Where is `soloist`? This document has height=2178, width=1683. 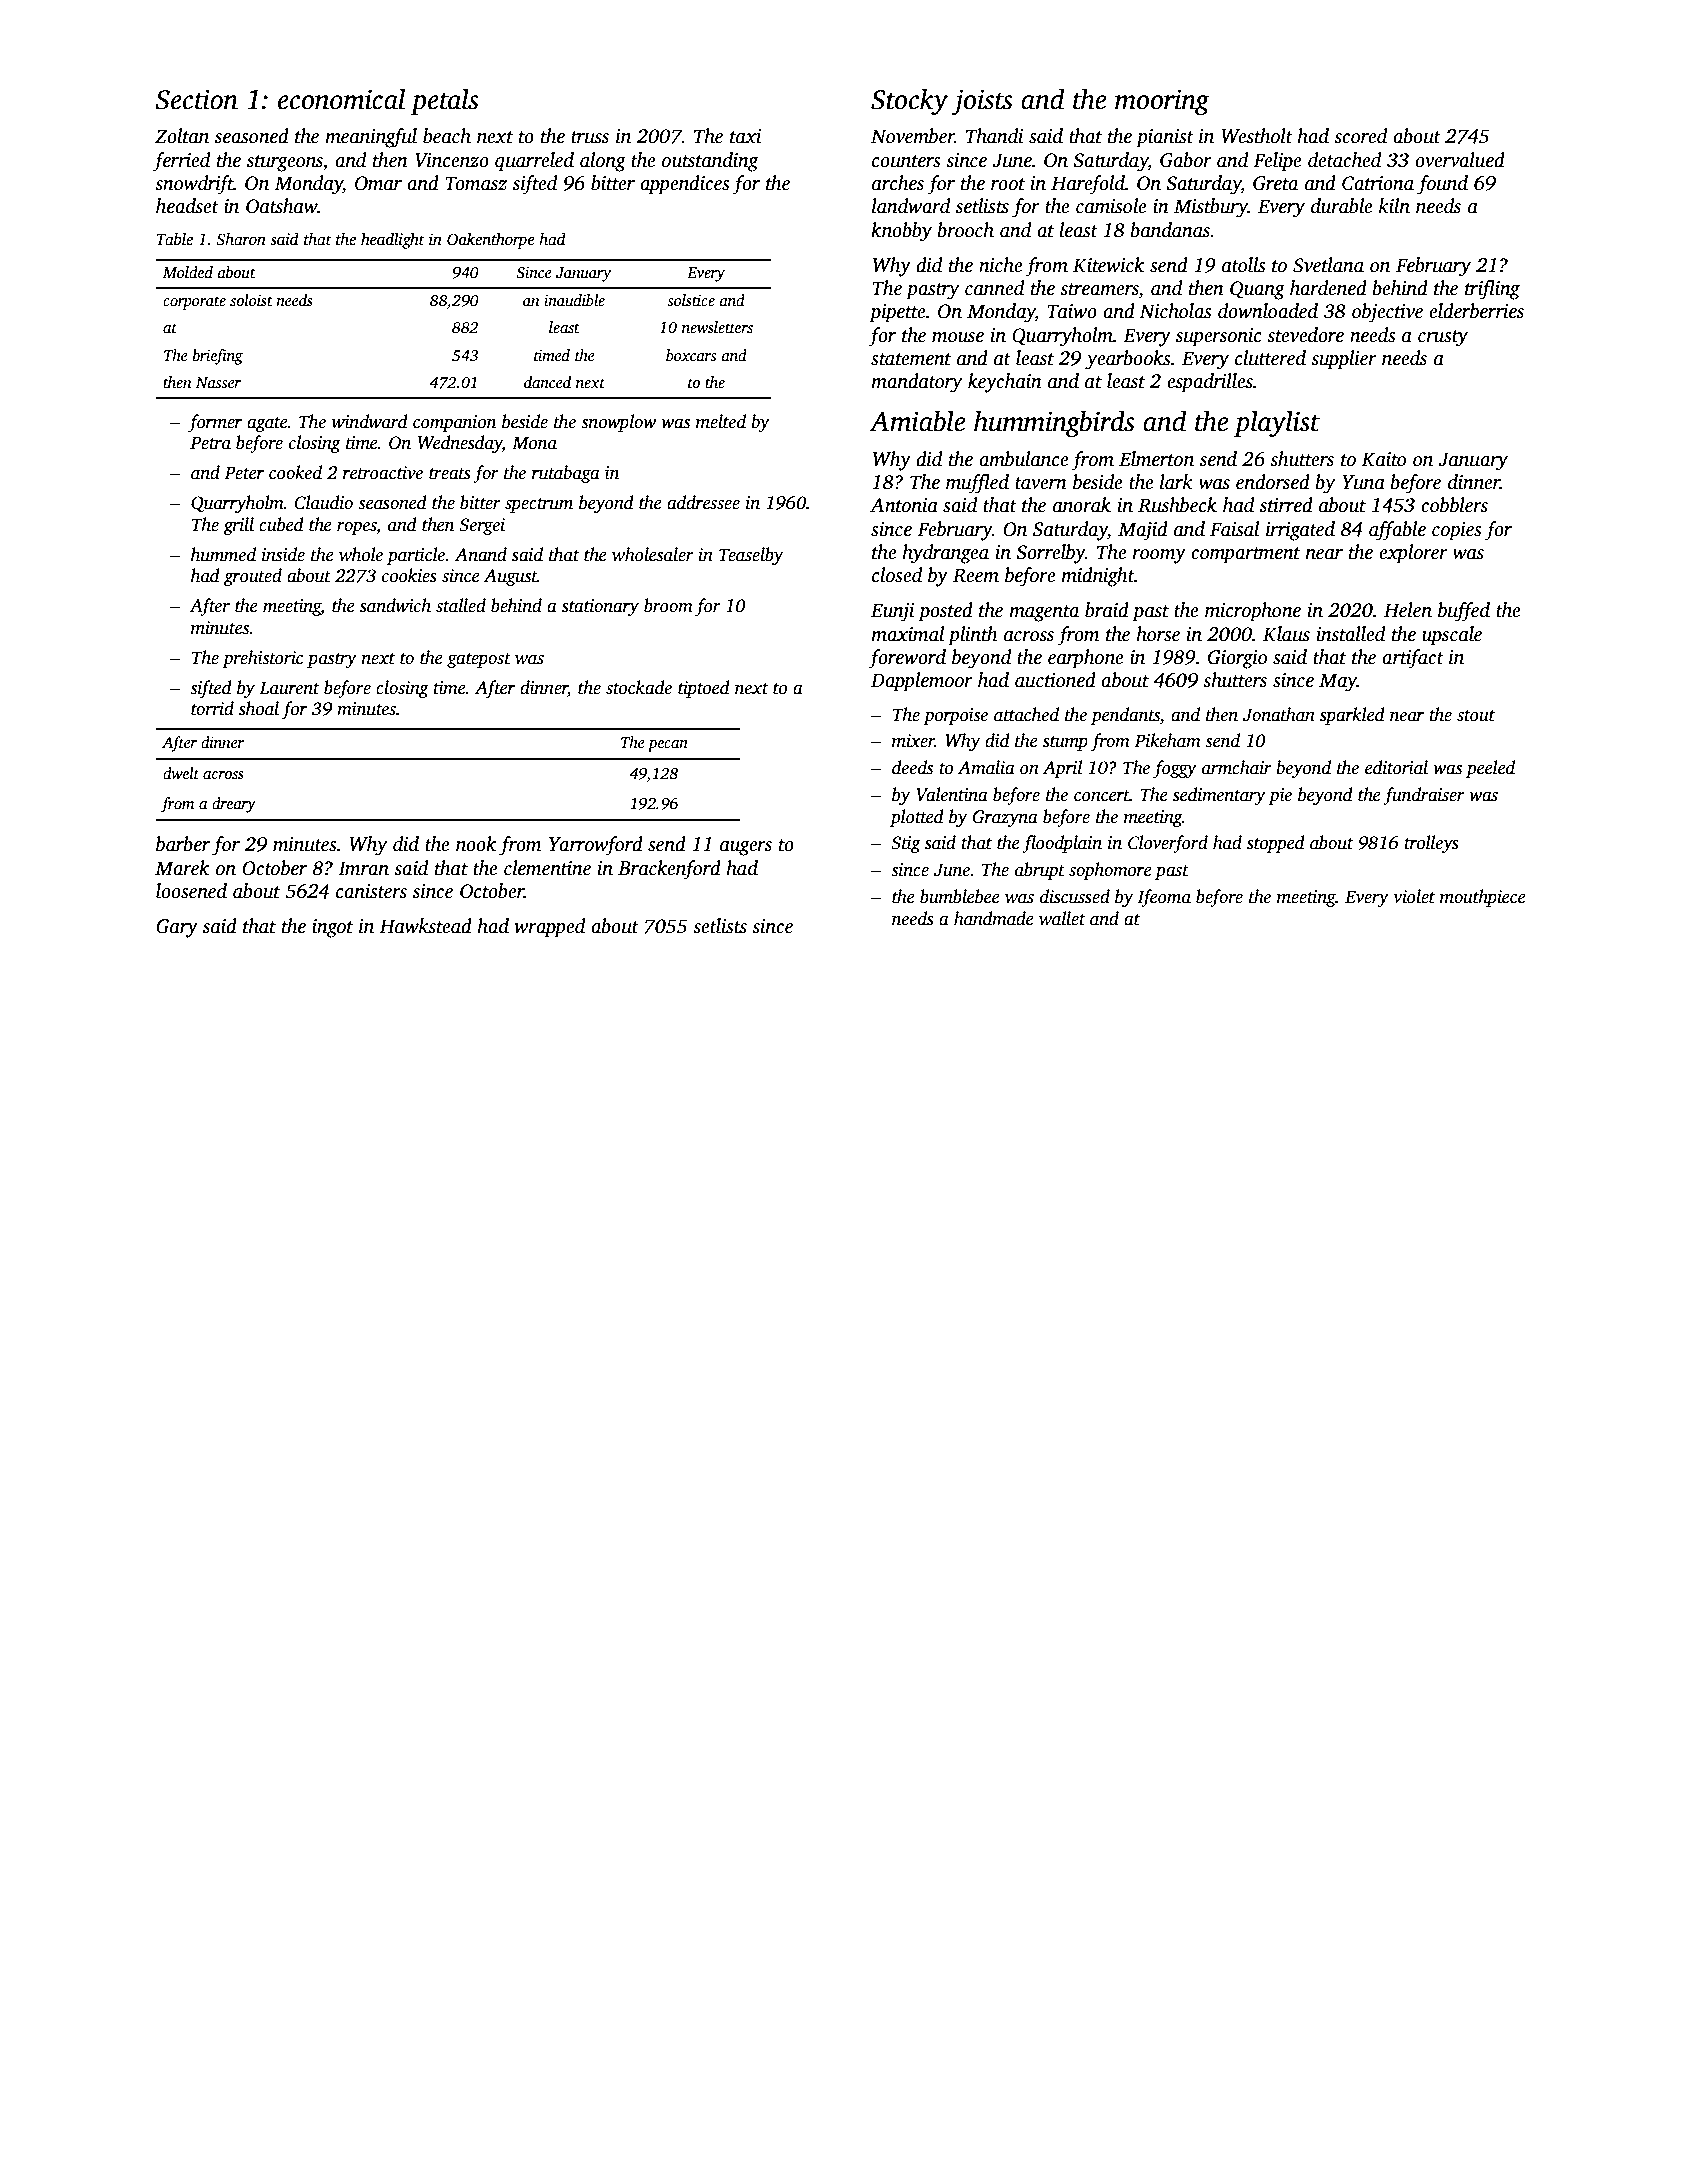
soloist is located at coordinates (251, 300).
